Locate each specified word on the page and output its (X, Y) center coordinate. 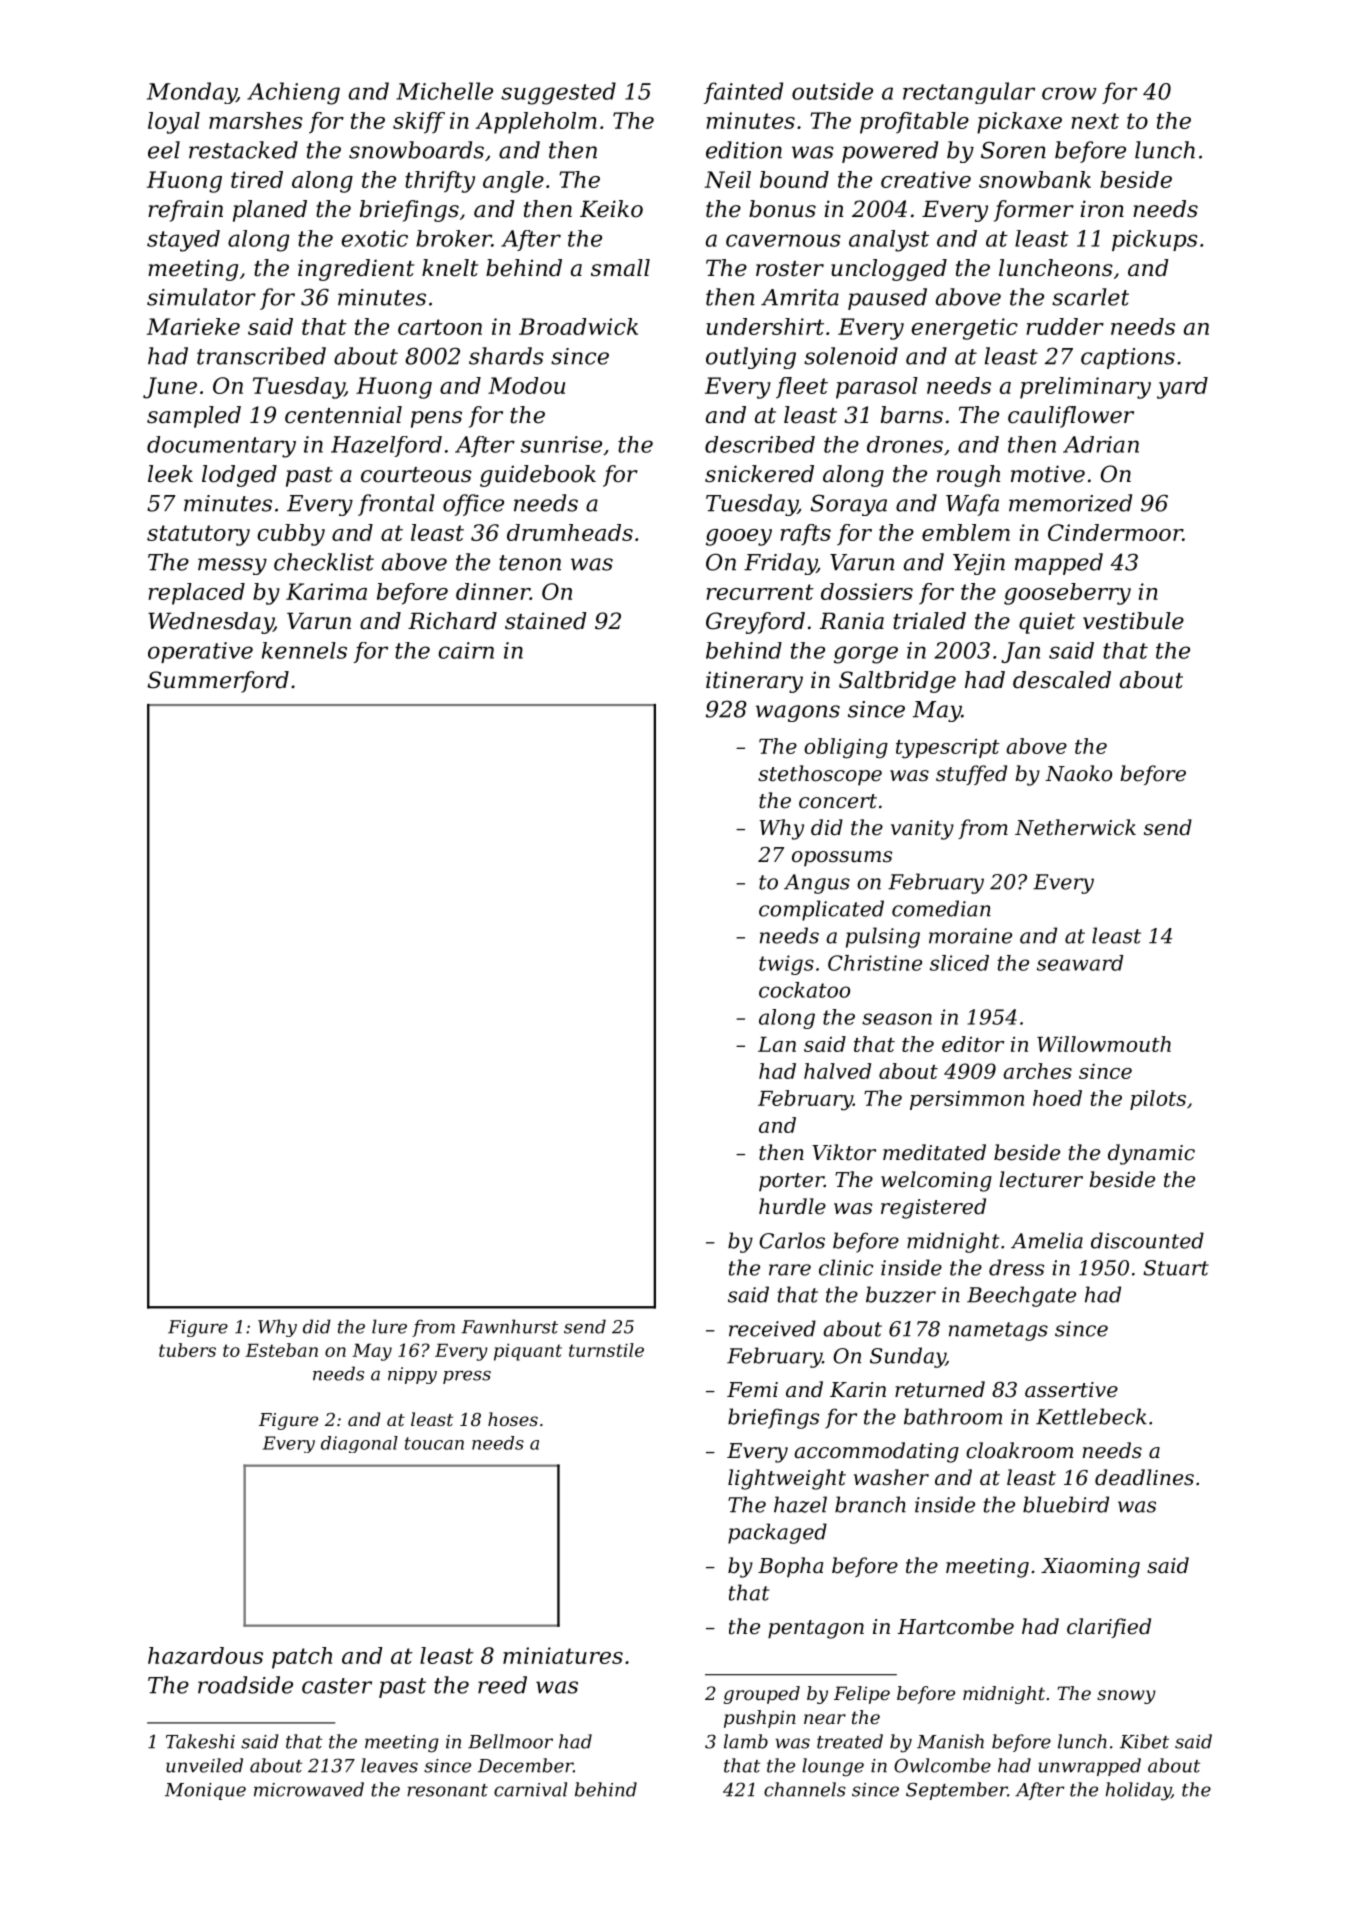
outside (832, 91)
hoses (513, 1419)
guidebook (538, 476)
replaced (196, 594)
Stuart (1176, 1268)
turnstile (606, 1350)
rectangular (969, 93)
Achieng (293, 93)
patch (302, 1658)
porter (791, 1182)
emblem (966, 532)
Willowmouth (1104, 1044)
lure (389, 1326)
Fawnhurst (509, 1326)
